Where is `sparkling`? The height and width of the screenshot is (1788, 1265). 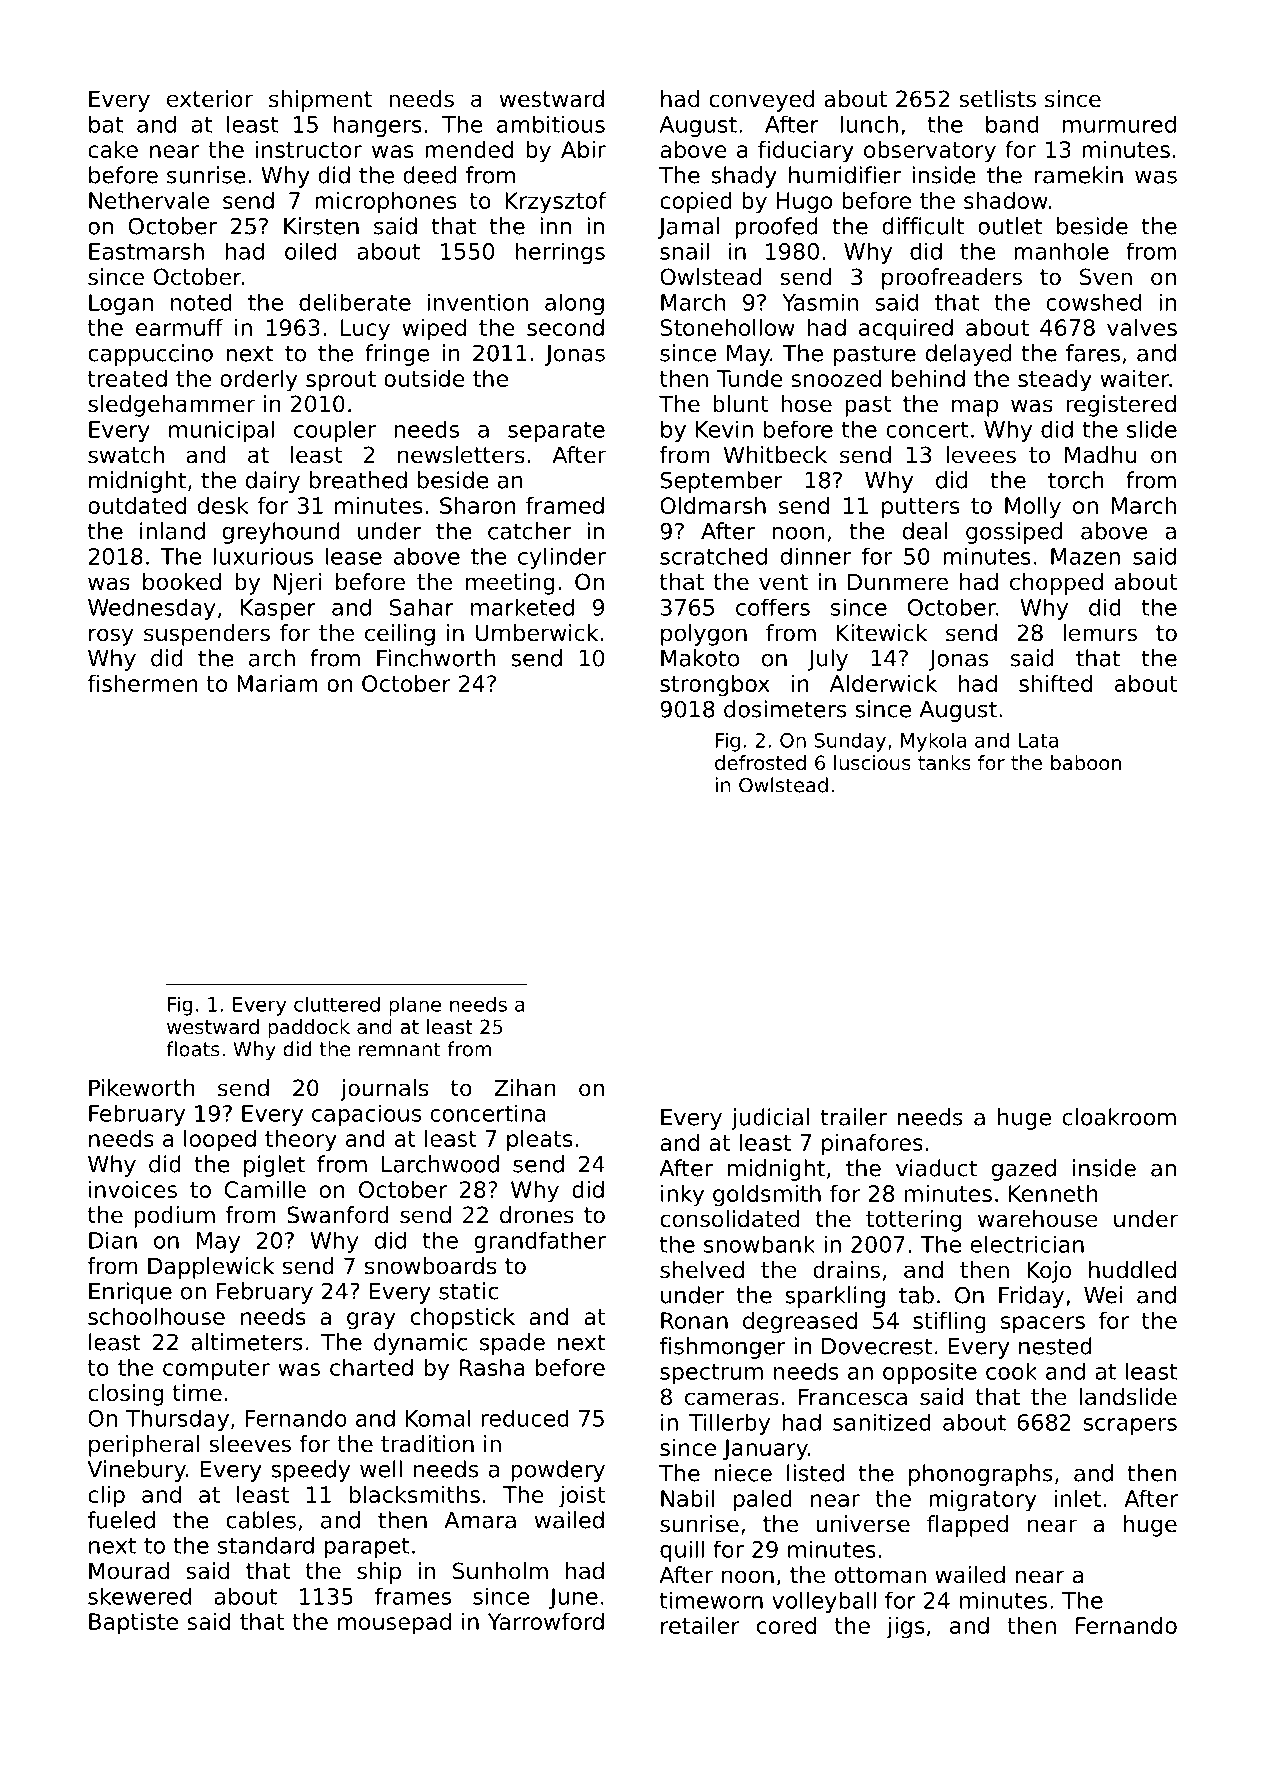 sparkling is located at coordinates (835, 1297).
